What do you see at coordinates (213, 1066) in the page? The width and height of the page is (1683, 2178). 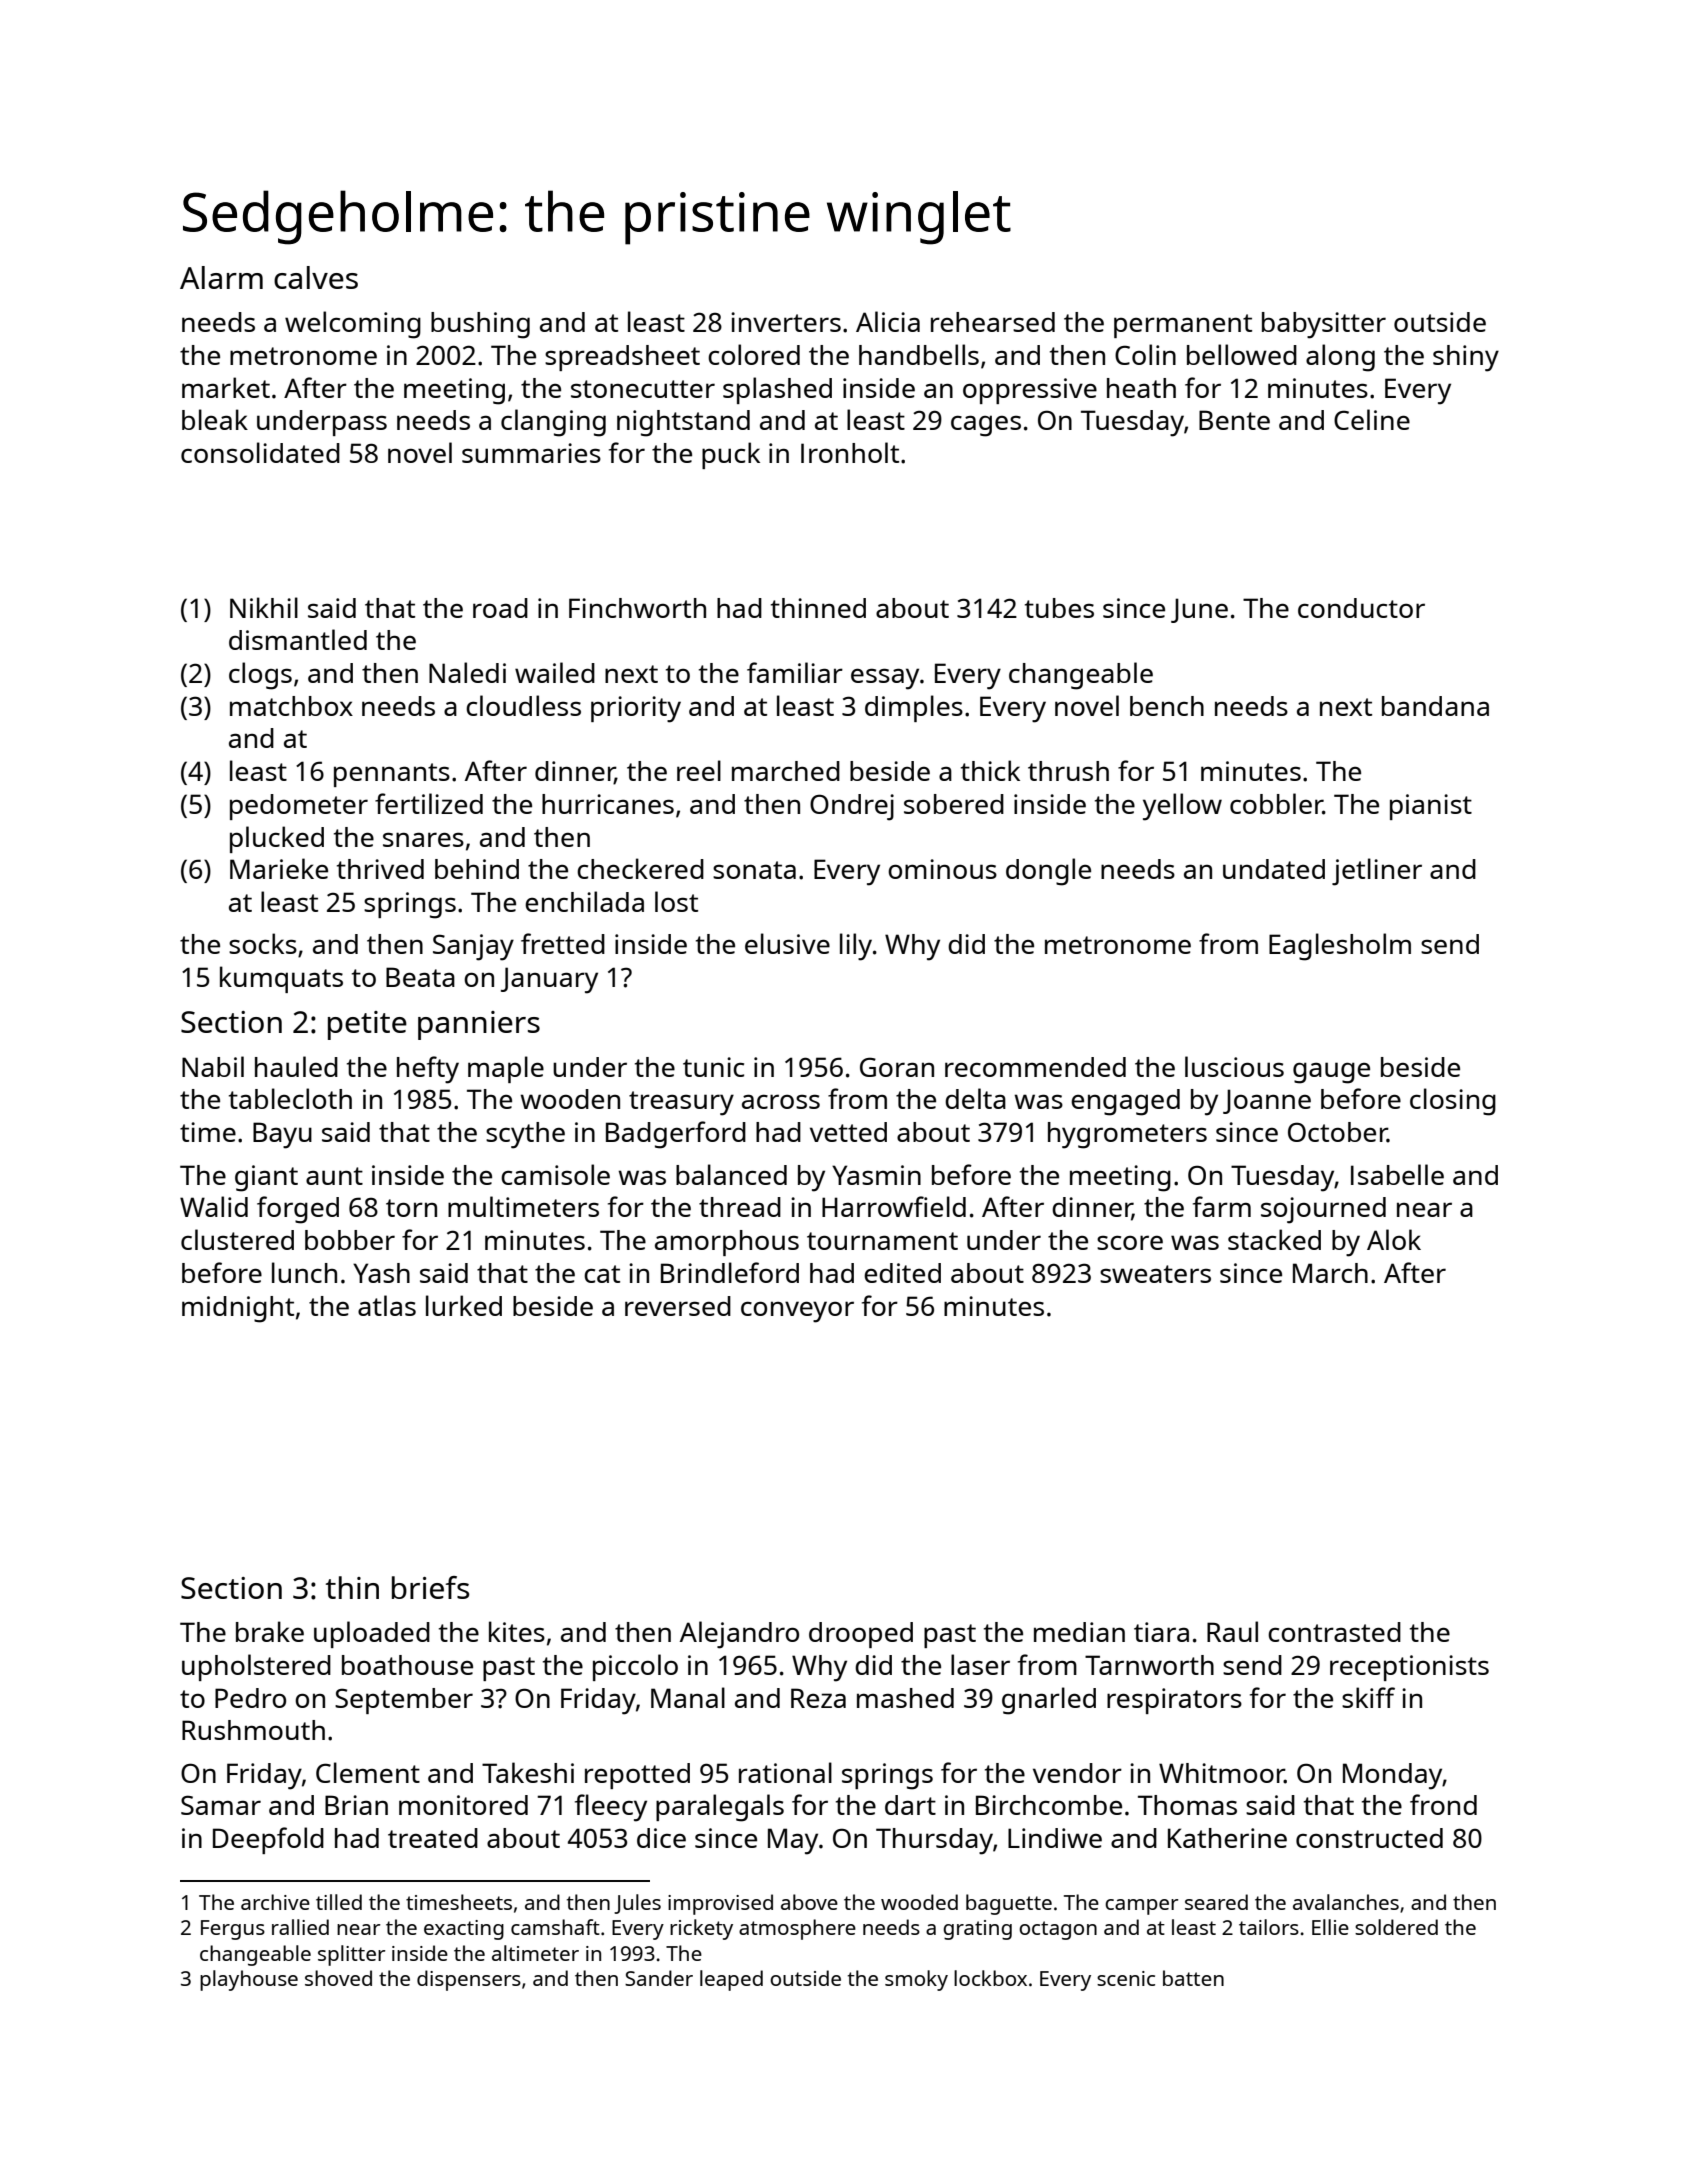 I see `Nabil` at bounding box center [213, 1066].
